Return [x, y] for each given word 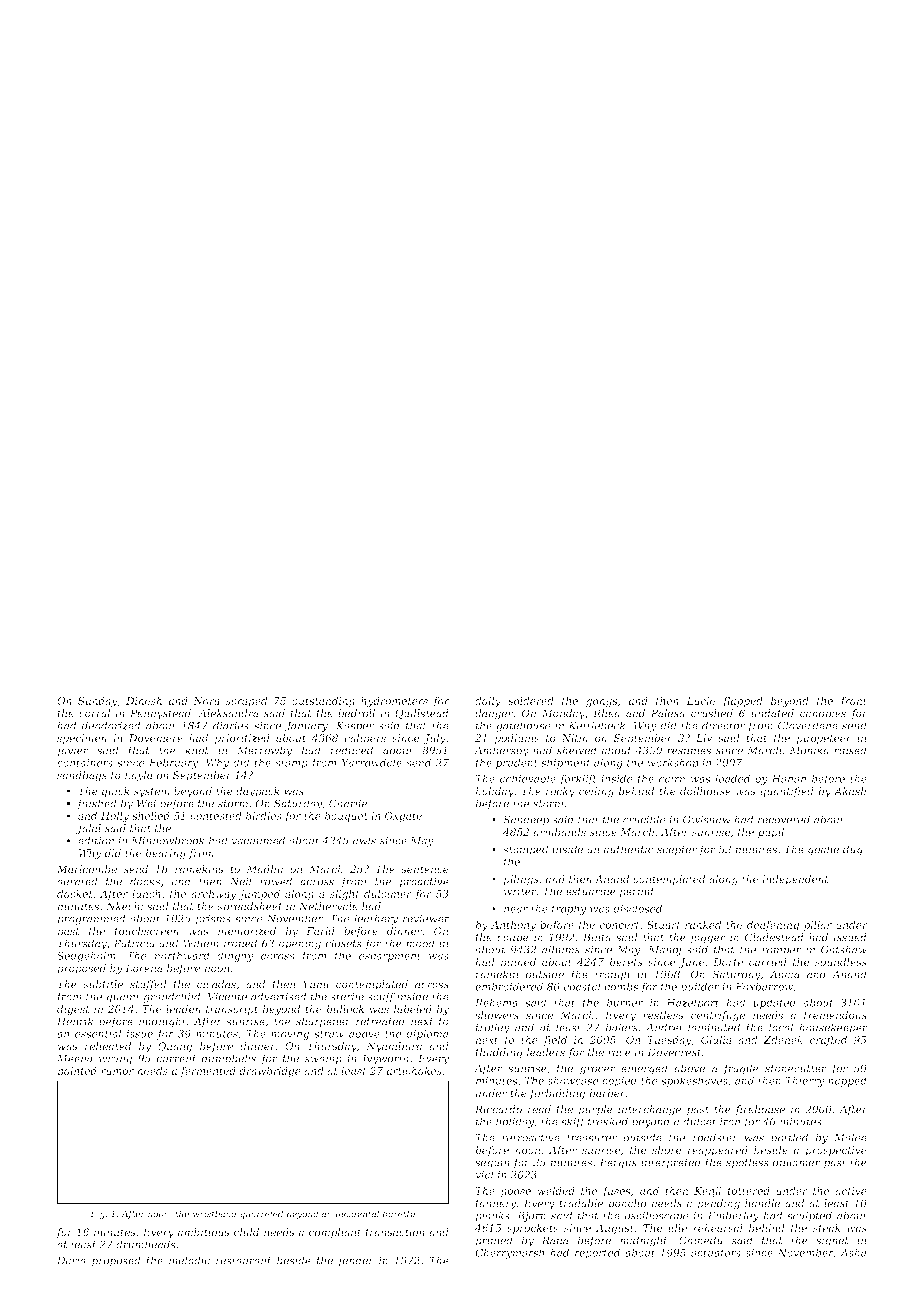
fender [356, 1261]
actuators [716, 1253]
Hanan [788, 779]
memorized [247, 931]
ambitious [203, 1232]
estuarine [591, 891]
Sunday [98, 702]
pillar [818, 926]
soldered [531, 701]
